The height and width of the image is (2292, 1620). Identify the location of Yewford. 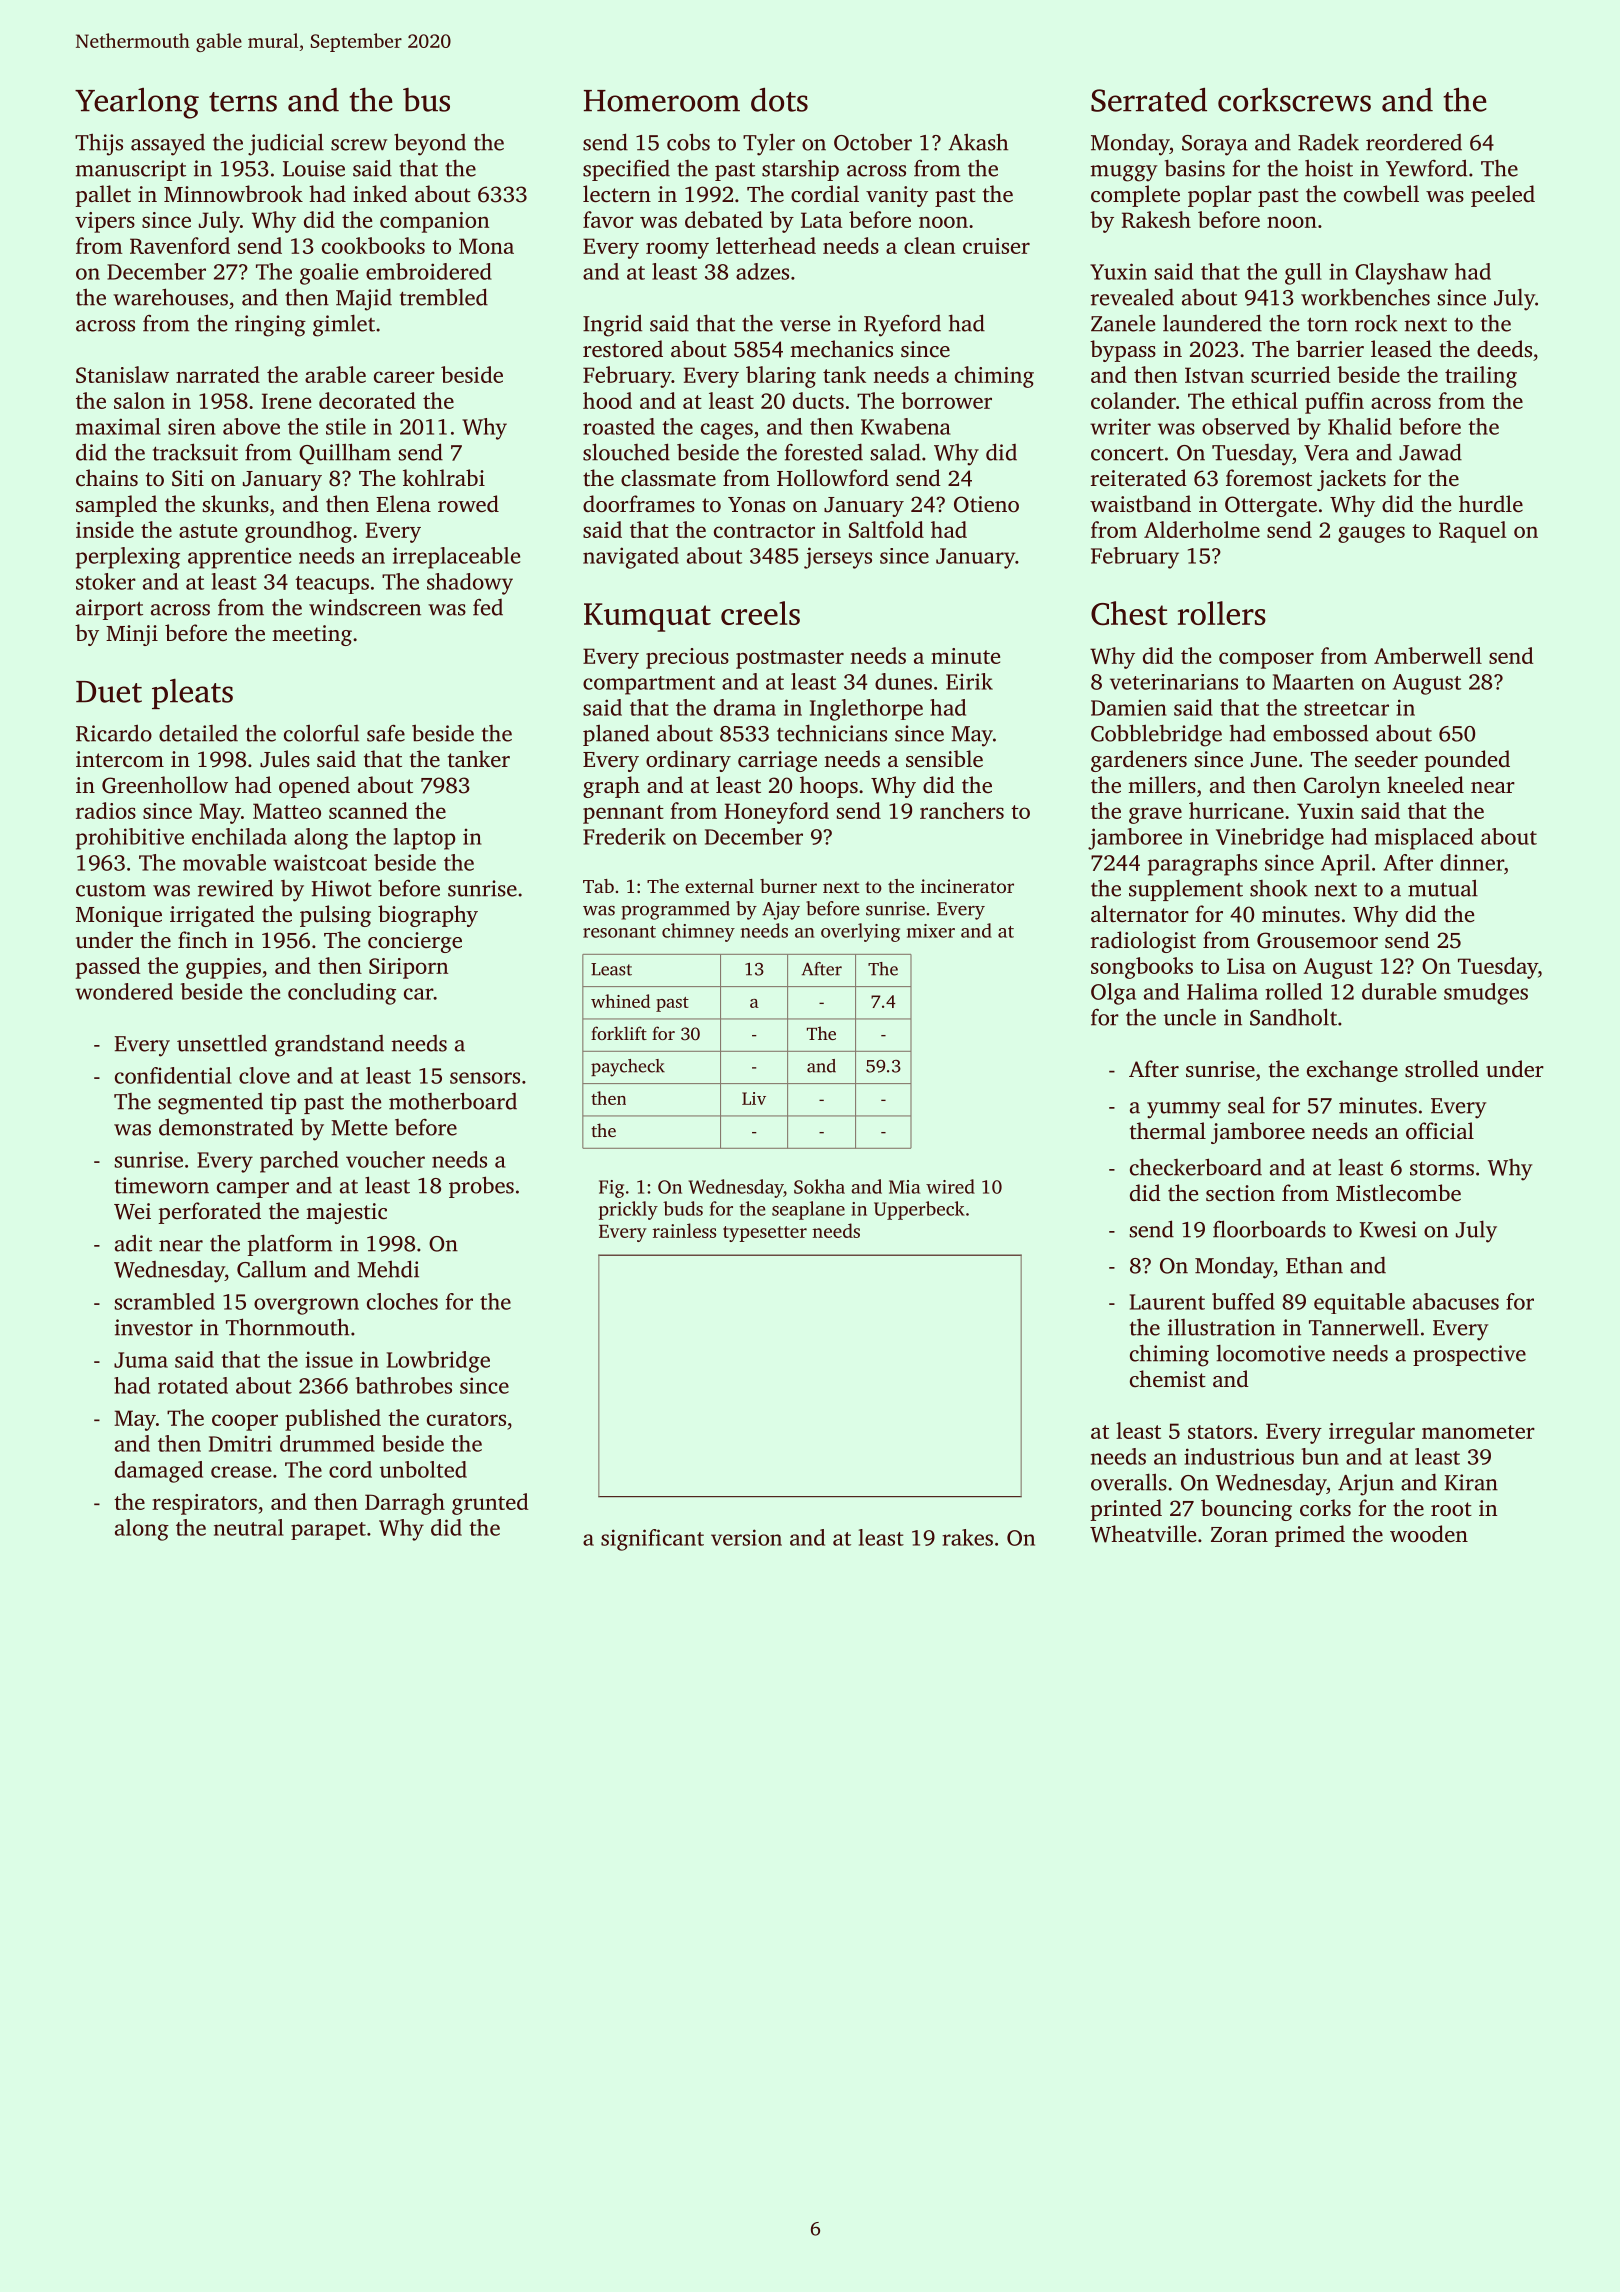
(1426, 168).
